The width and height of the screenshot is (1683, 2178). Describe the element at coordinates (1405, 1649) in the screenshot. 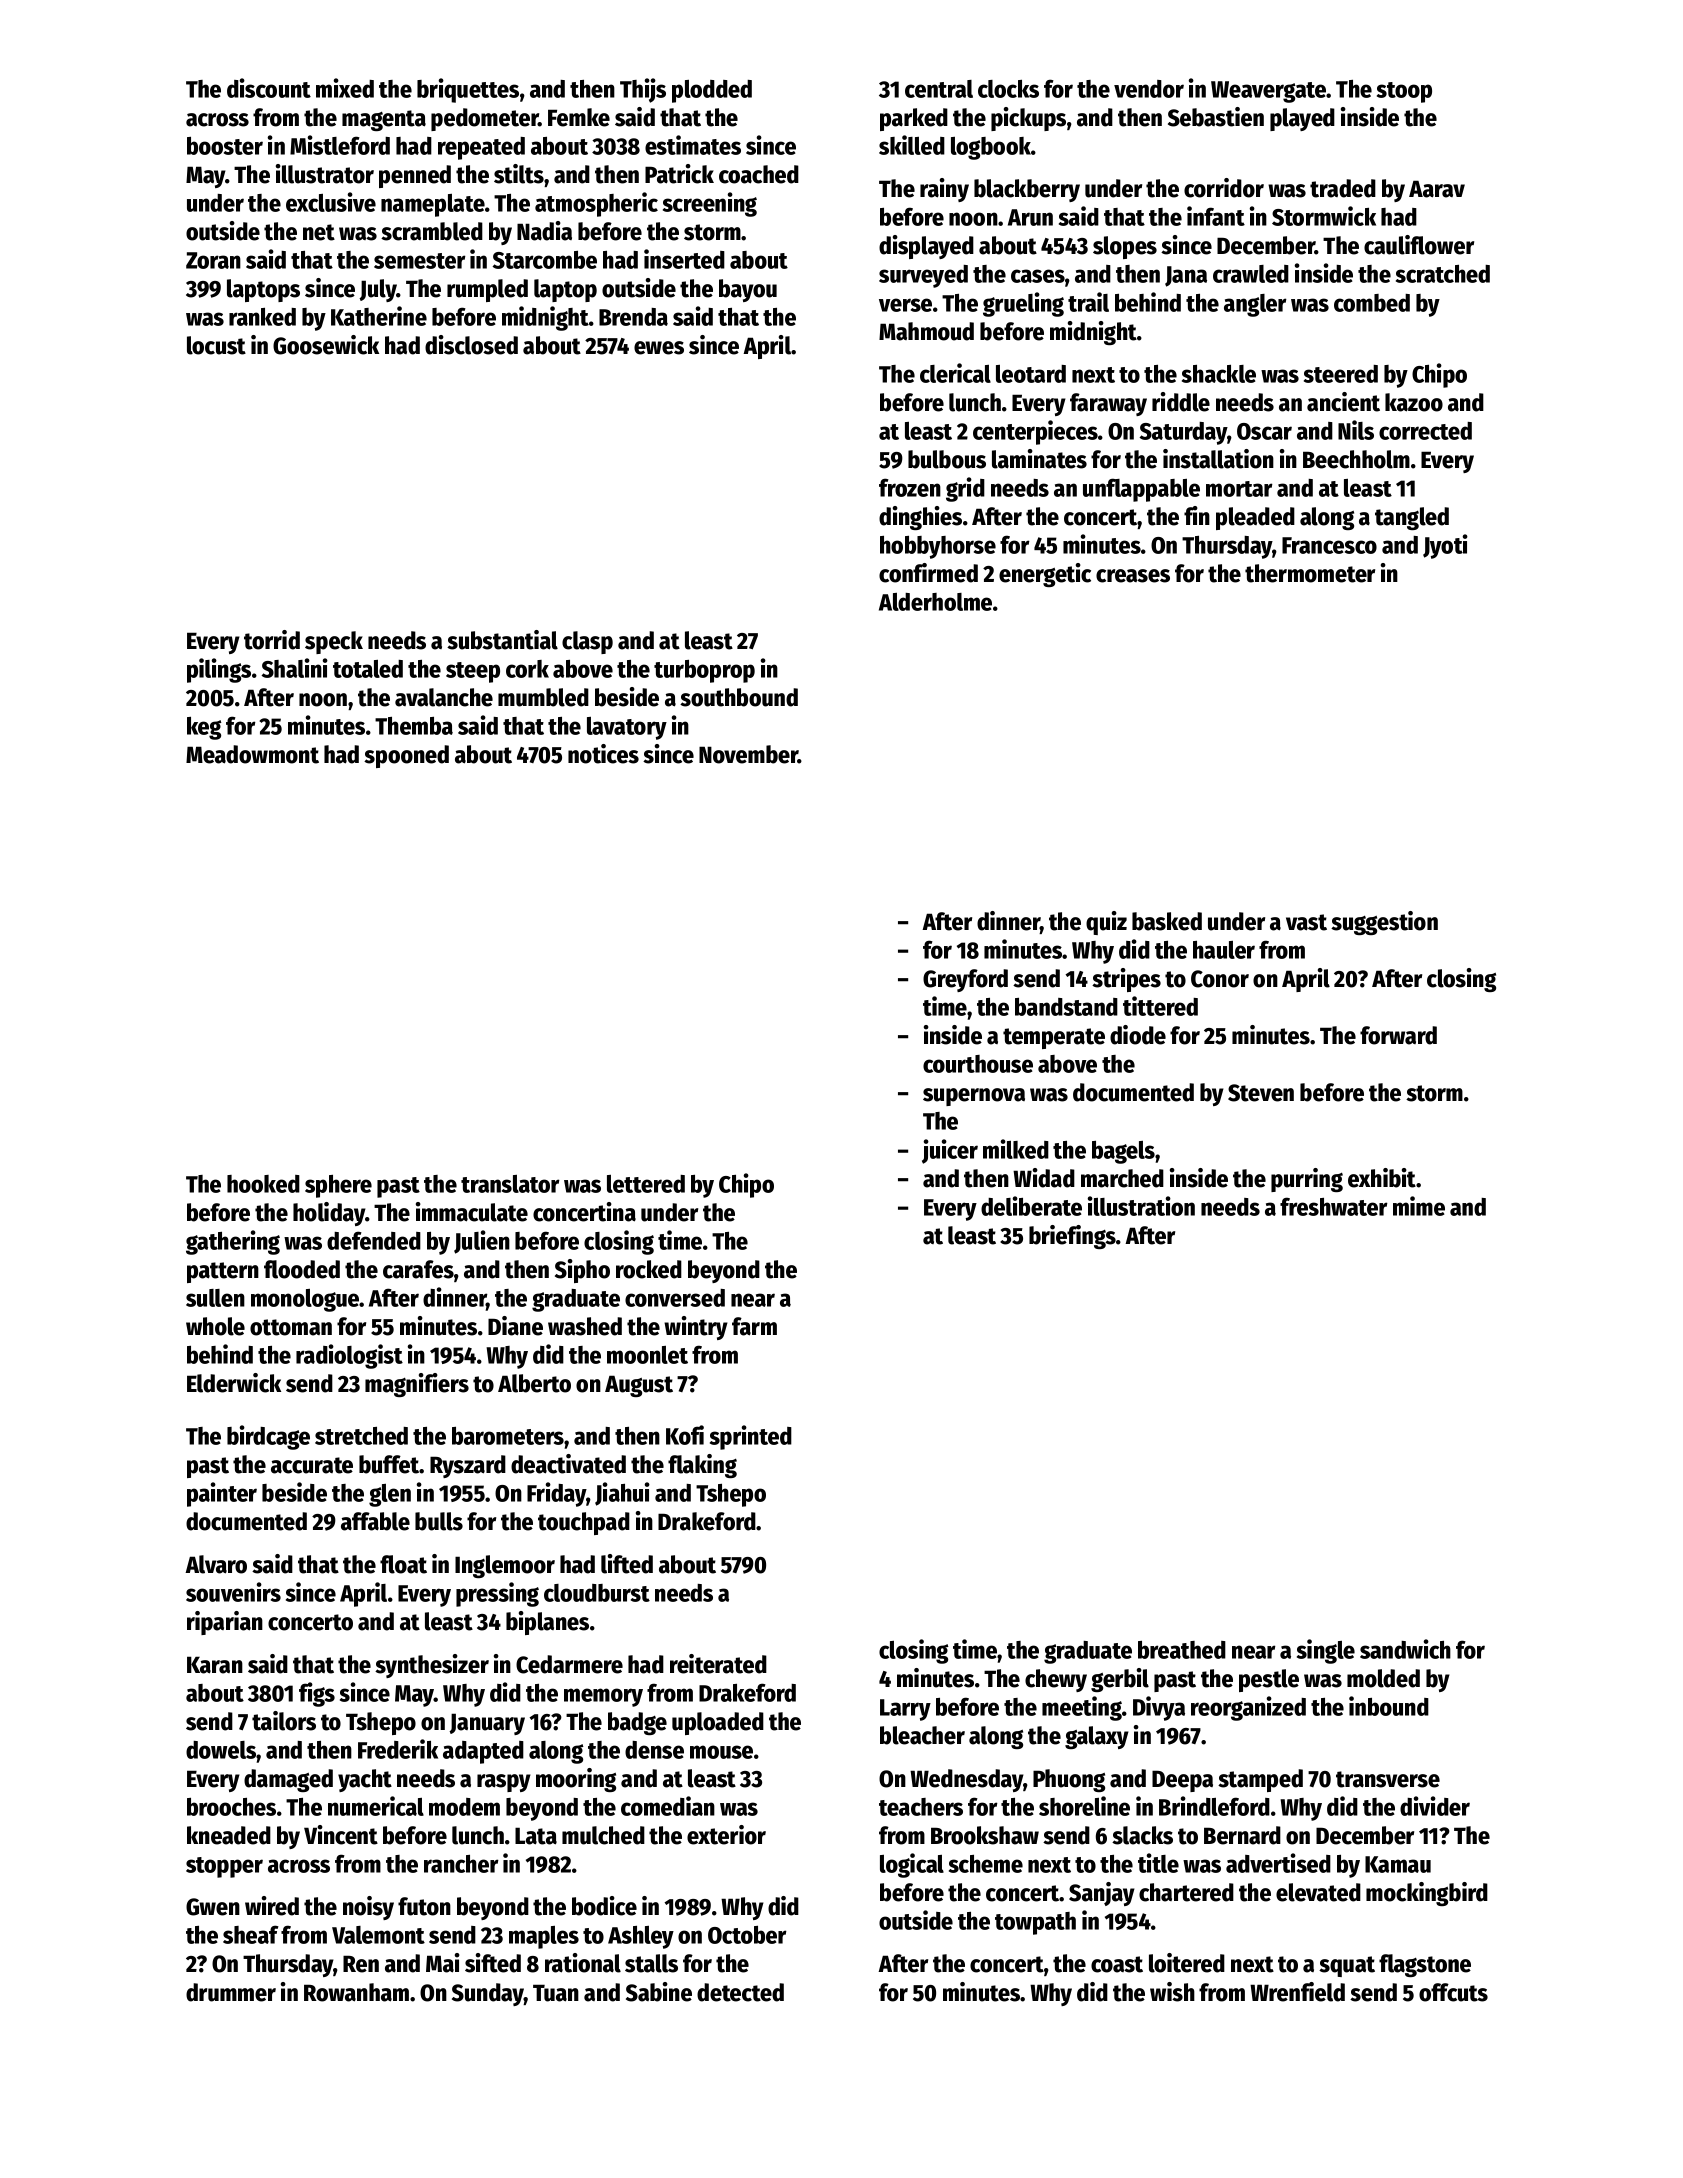

I see `sandwich` at that location.
